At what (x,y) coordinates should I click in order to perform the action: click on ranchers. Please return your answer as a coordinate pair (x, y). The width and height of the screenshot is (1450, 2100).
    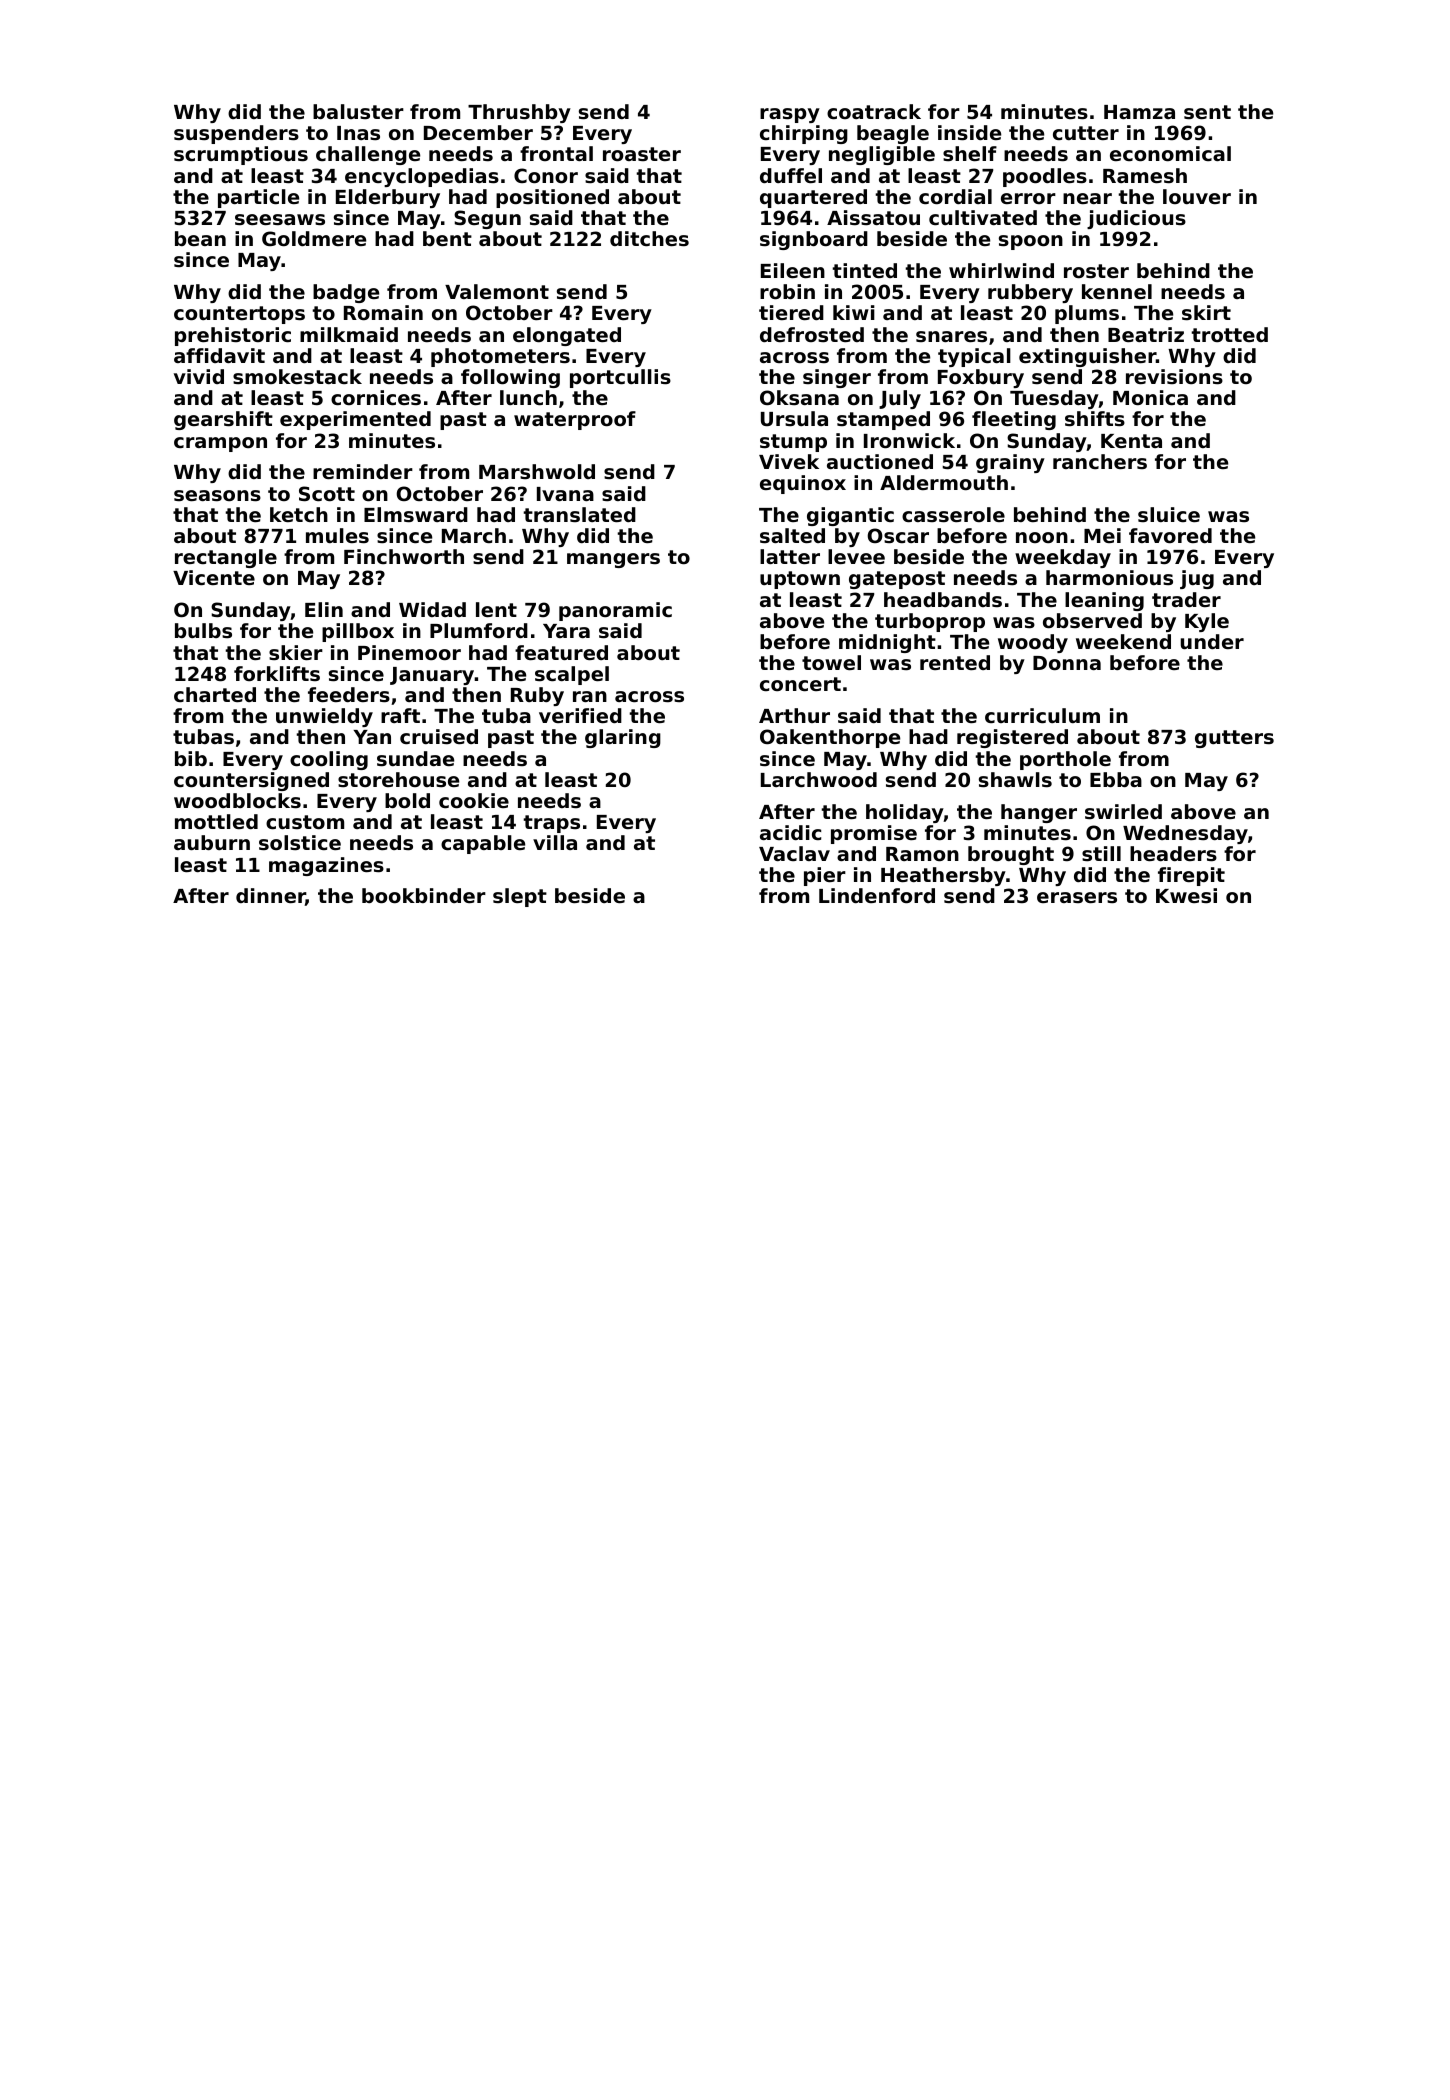
    Looking at the image, I should click on (1100, 461).
